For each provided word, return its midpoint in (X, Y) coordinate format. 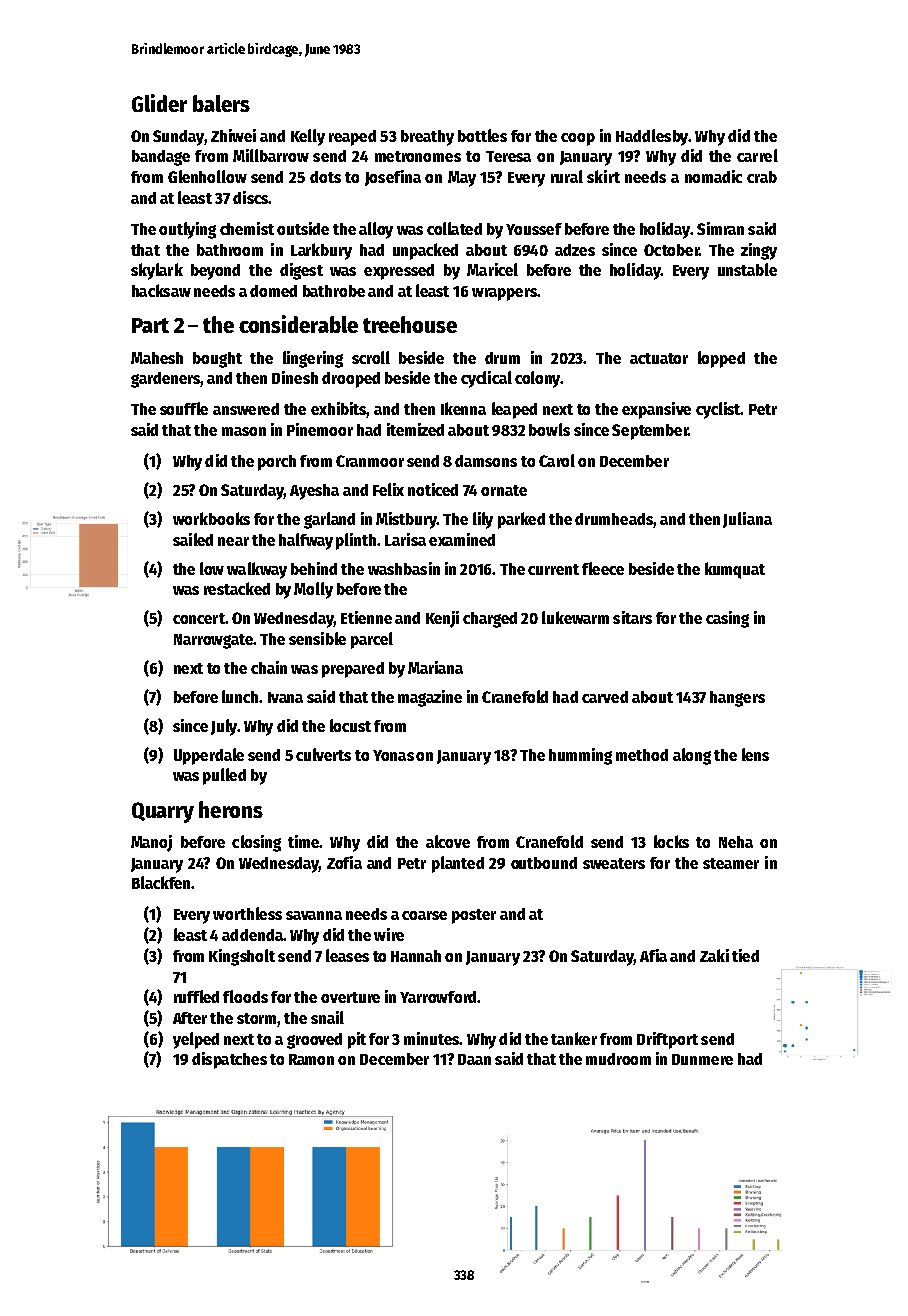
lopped (721, 359)
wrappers (504, 294)
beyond (215, 272)
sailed (193, 539)
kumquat (735, 570)
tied (745, 955)
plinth (356, 541)
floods (245, 996)
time (304, 841)
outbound (544, 863)
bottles (482, 135)
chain (269, 667)
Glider (159, 103)
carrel (757, 155)
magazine (430, 698)
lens (755, 754)
